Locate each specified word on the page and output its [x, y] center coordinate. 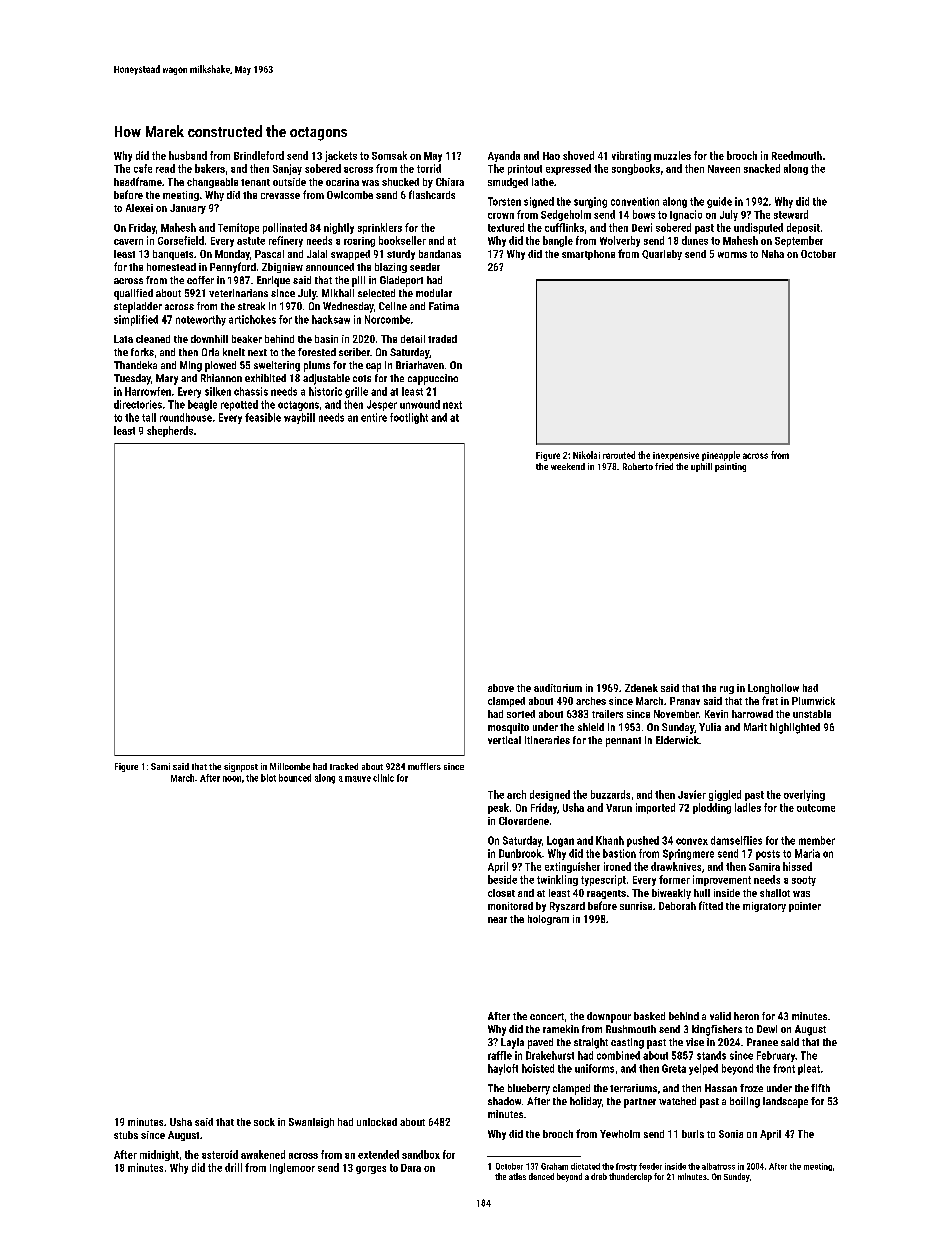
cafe [143, 168]
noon [232, 779]
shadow [504, 1101]
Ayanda [504, 156]
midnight [159, 1155]
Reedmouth [797, 155]
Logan [560, 841]
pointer [805, 907]
